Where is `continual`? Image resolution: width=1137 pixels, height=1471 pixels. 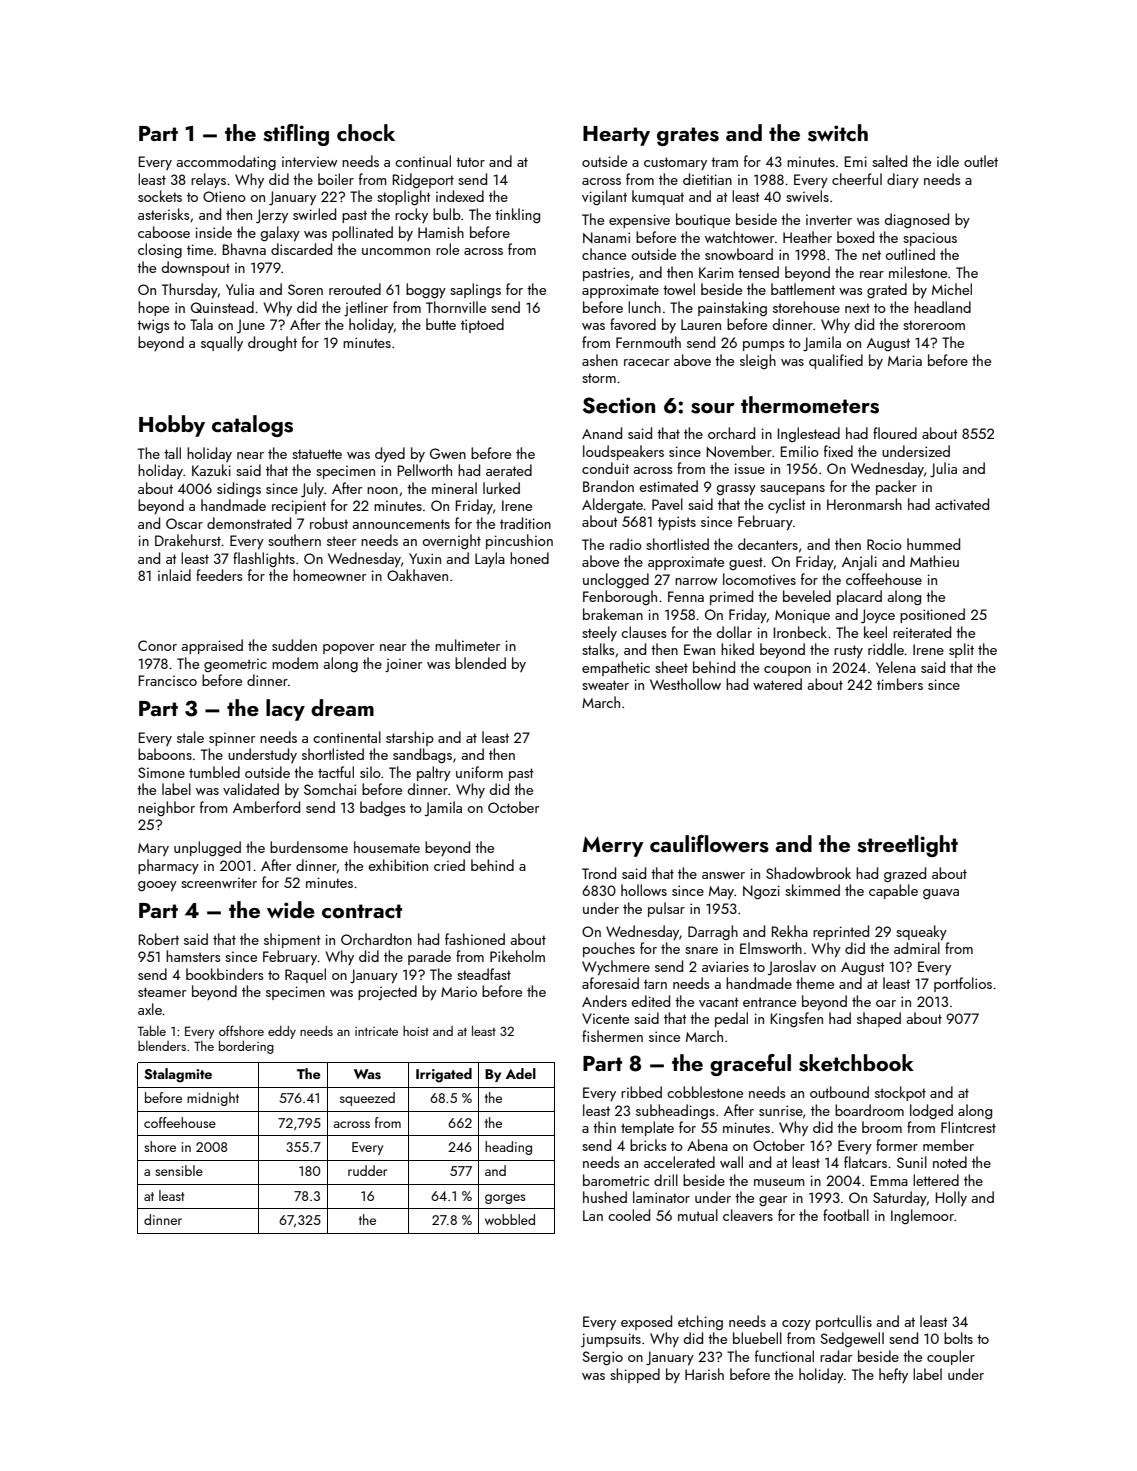 continual is located at coordinates (423, 161).
